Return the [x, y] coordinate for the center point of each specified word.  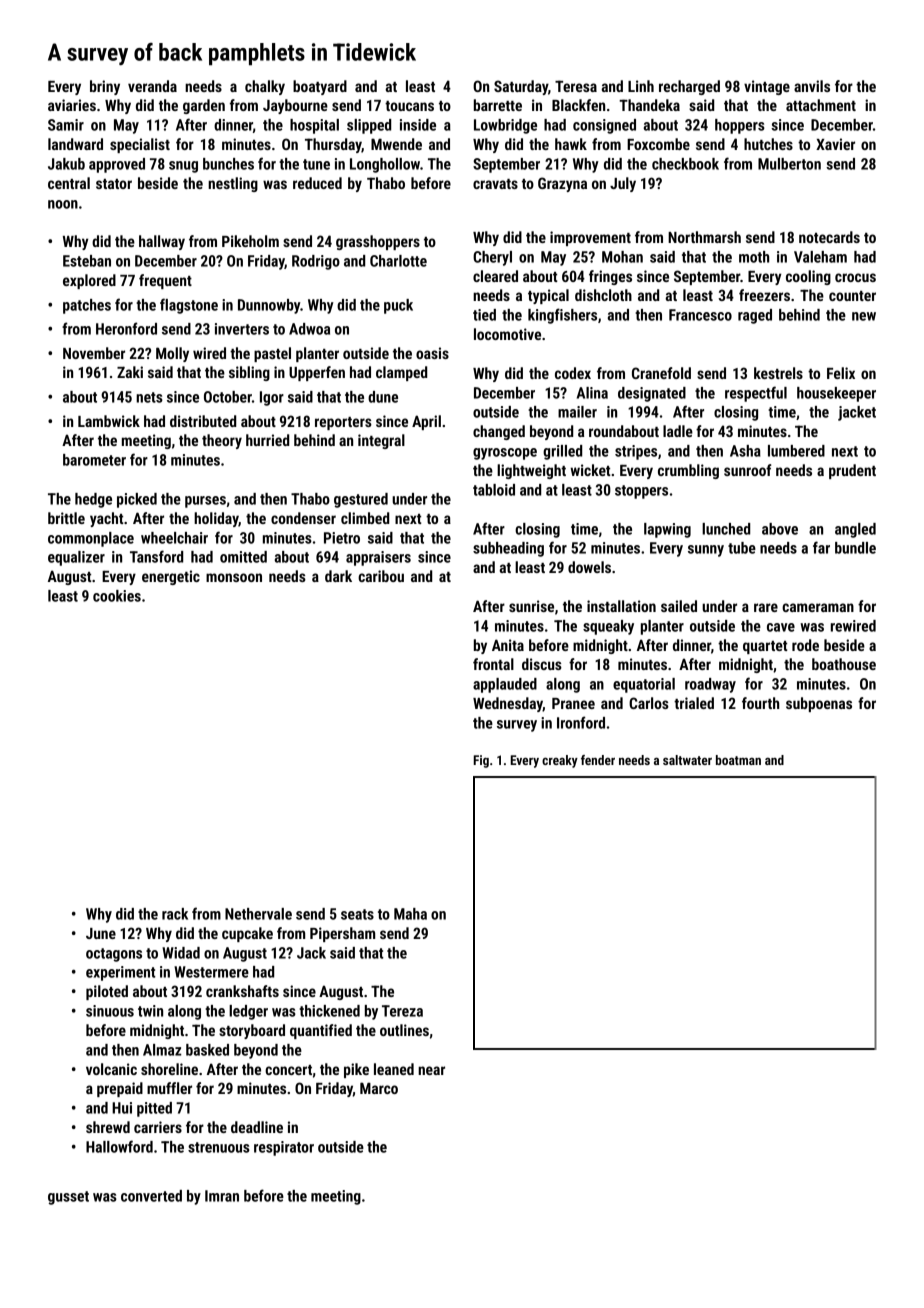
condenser [303, 518]
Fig [481, 761]
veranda [152, 86]
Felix [841, 373]
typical [548, 296]
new [864, 316]
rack [175, 914]
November [94, 353]
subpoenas [819, 704]
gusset [68, 1198]
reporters [343, 423]
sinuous [110, 1011]
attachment [821, 105]
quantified [321, 1031]
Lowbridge [505, 126]
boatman [738, 760]
